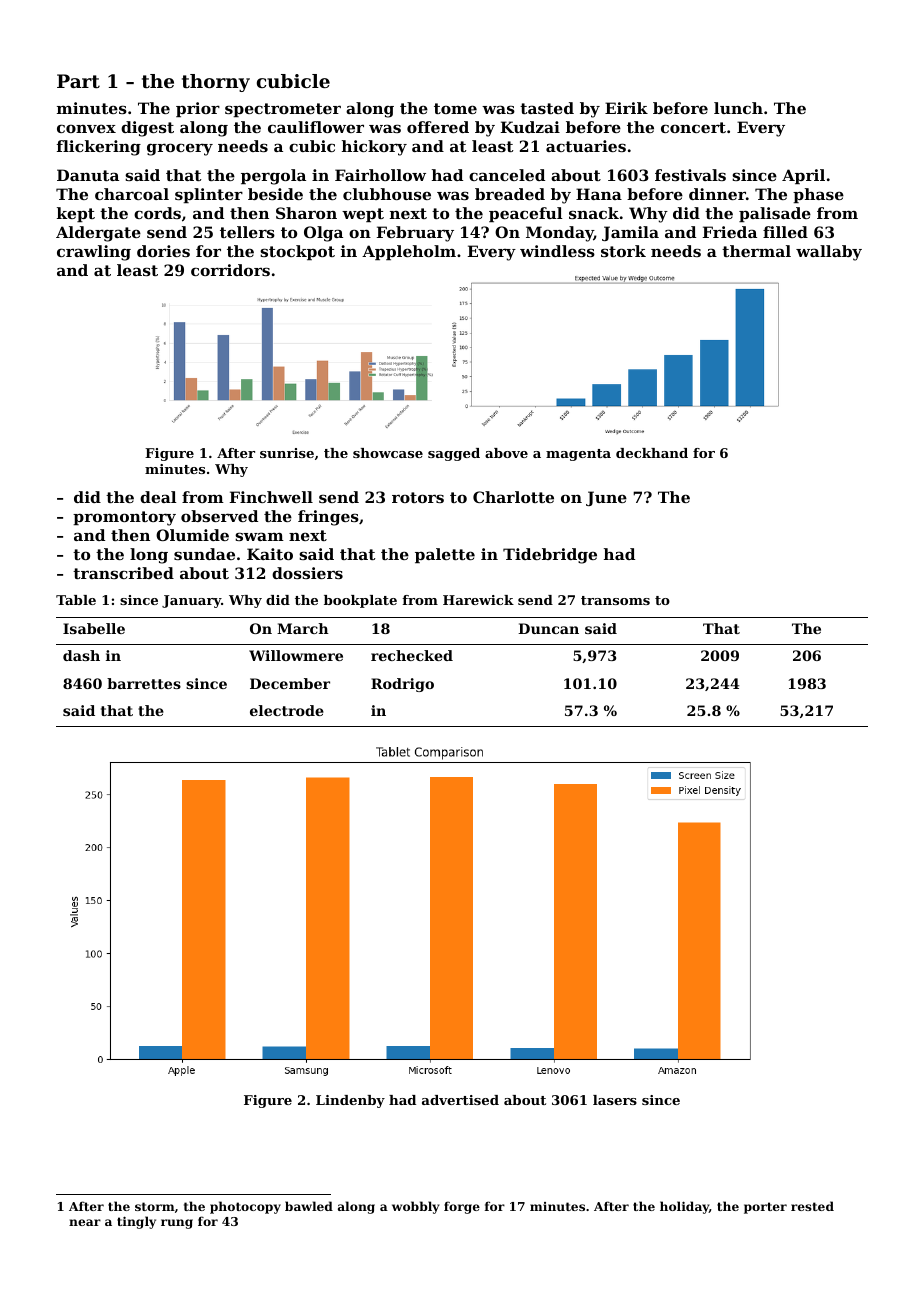 This screenshot has width=924, height=1308. I want to click on sunrise, so click(287, 453).
